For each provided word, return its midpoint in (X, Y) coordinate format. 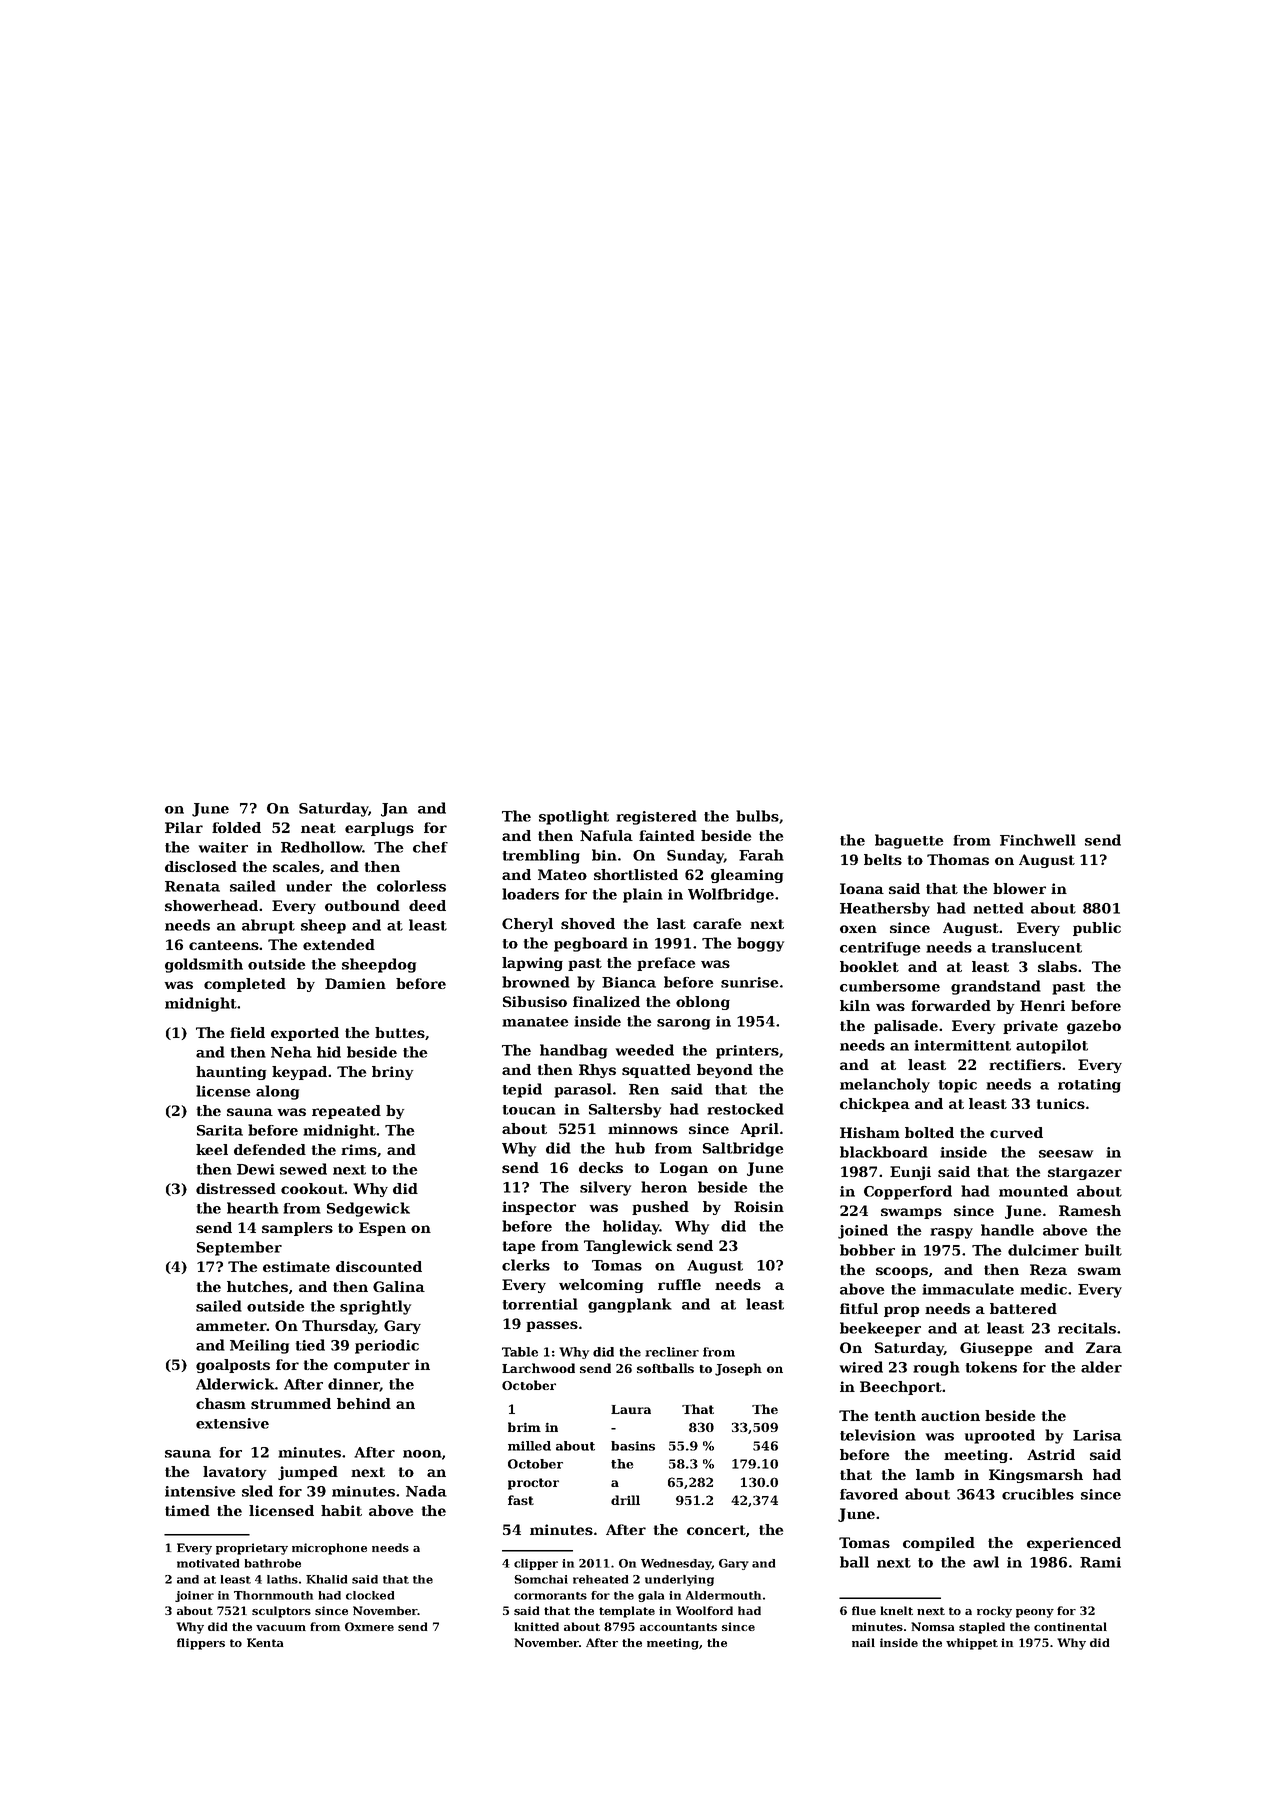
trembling (541, 856)
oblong (703, 1003)
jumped (308, 1473)
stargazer (1085, 1173)
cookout (313, 1188)
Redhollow (322, 847)
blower (1019, 888)
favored (869, 1494)
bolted (929, 1132)
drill (625, 1500)
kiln (855, 1005)
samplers (297, 1229)
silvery (605, 1188)
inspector (539, 1208)
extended (339, 944)
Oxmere (369, 1626)
